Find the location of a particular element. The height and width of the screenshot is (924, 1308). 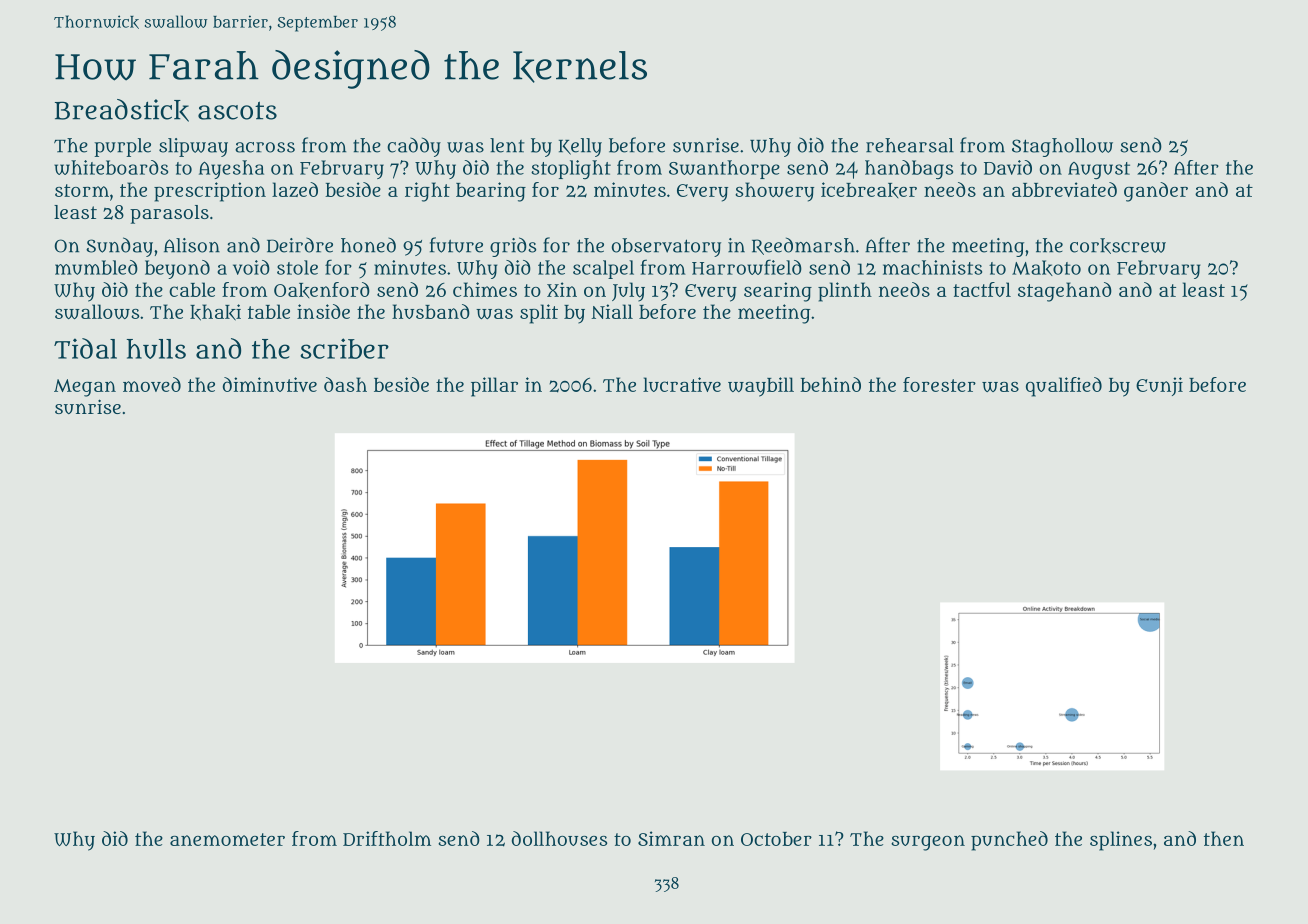

surgeon is located at coordinates (928, 843).
